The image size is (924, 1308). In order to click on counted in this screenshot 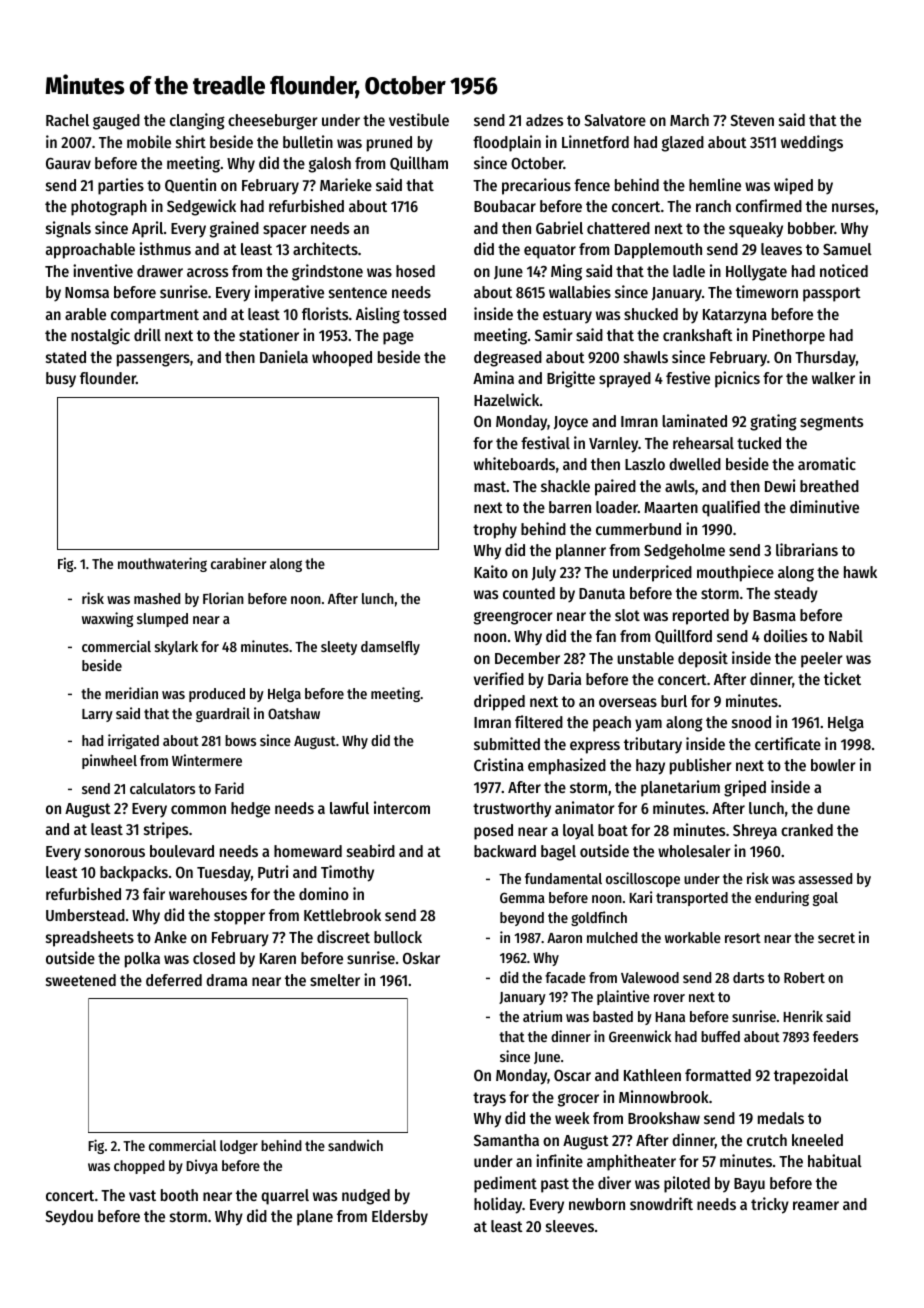, I will do `click(529, 593)`.
